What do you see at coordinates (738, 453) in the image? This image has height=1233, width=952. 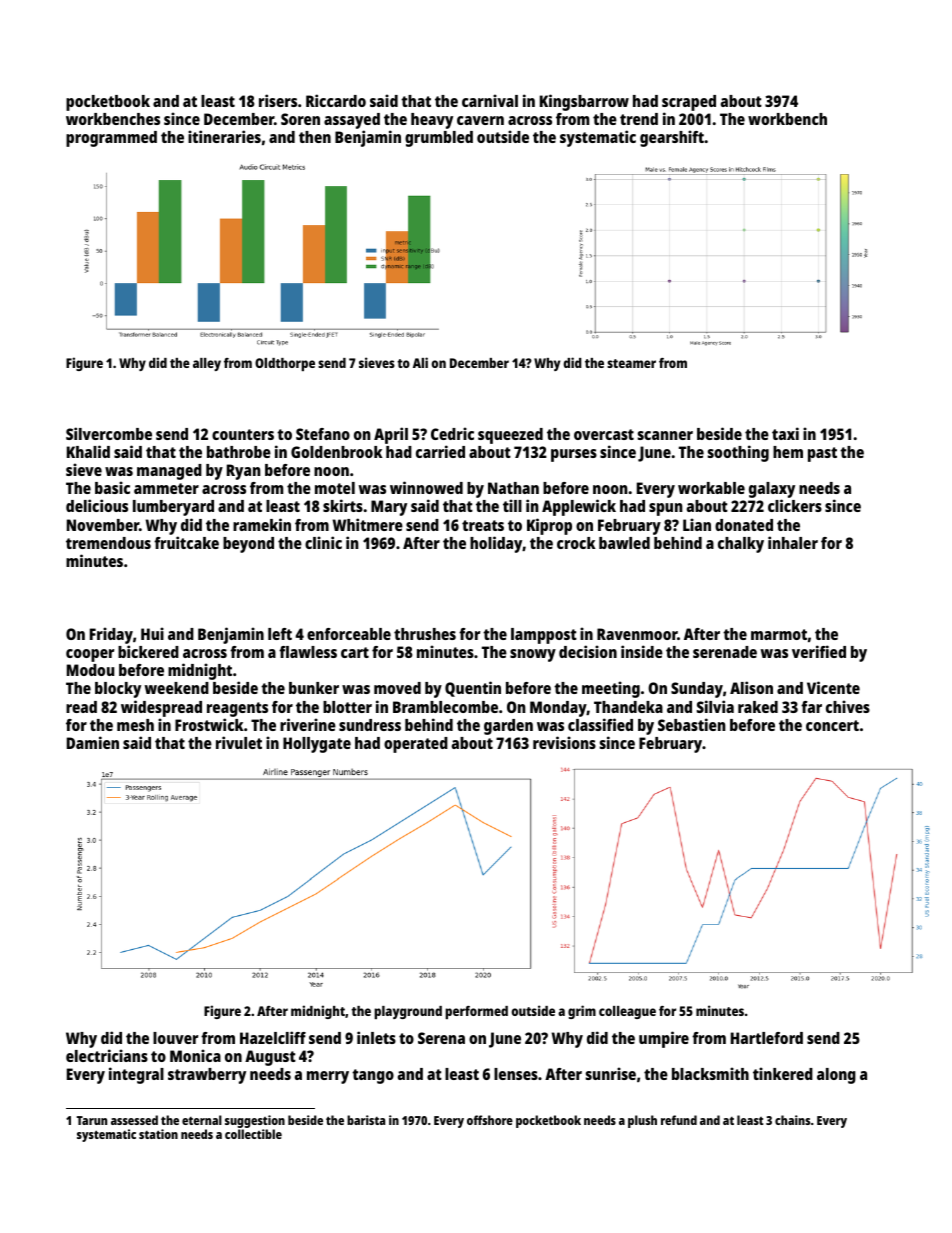 I see `soothing` at bounding box center [738, 453].
